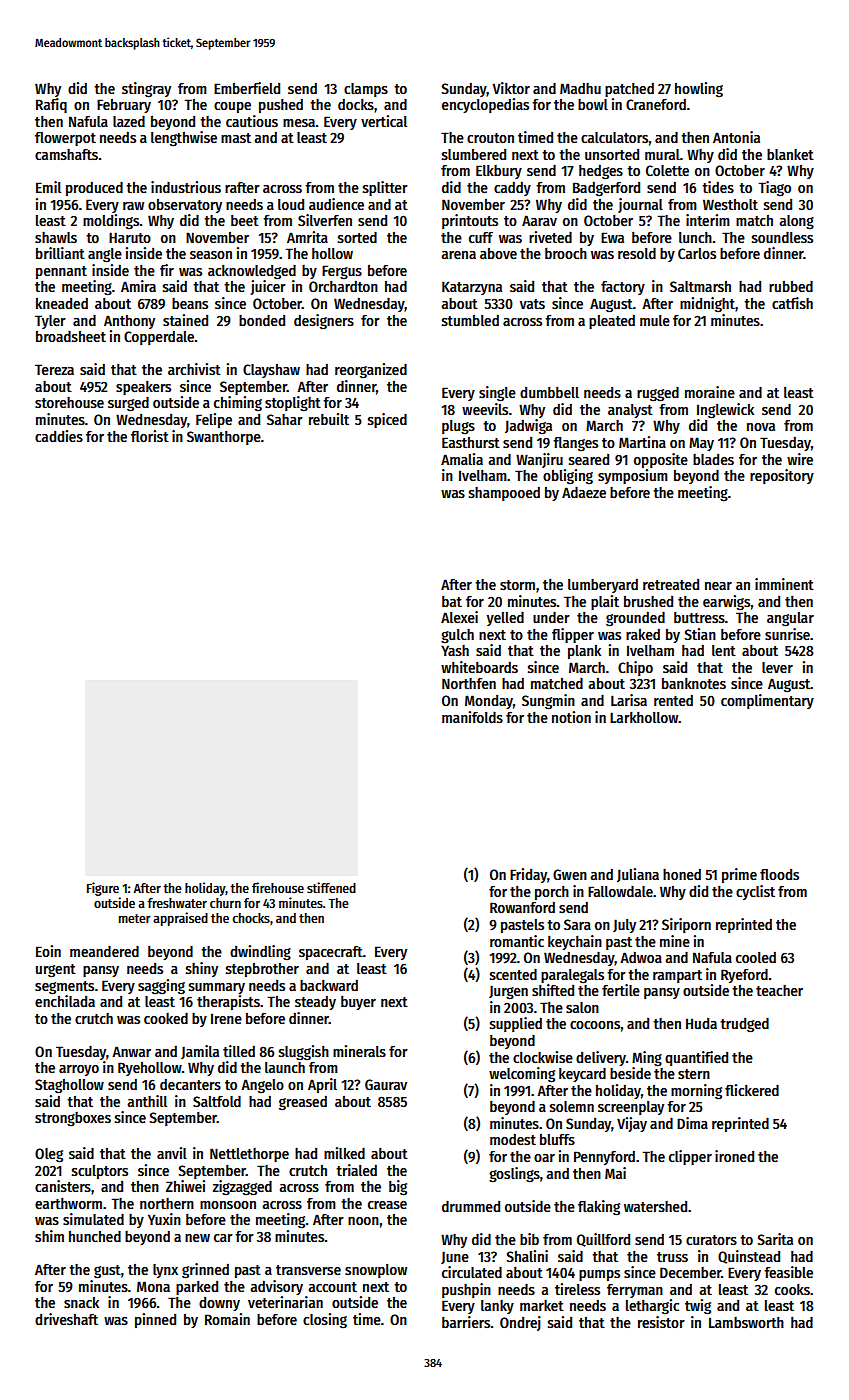 This screenshot has height=1400, width=849. Describe the element at coordinates (612, 321) in the screenshot. I see `pleated` at that location.
